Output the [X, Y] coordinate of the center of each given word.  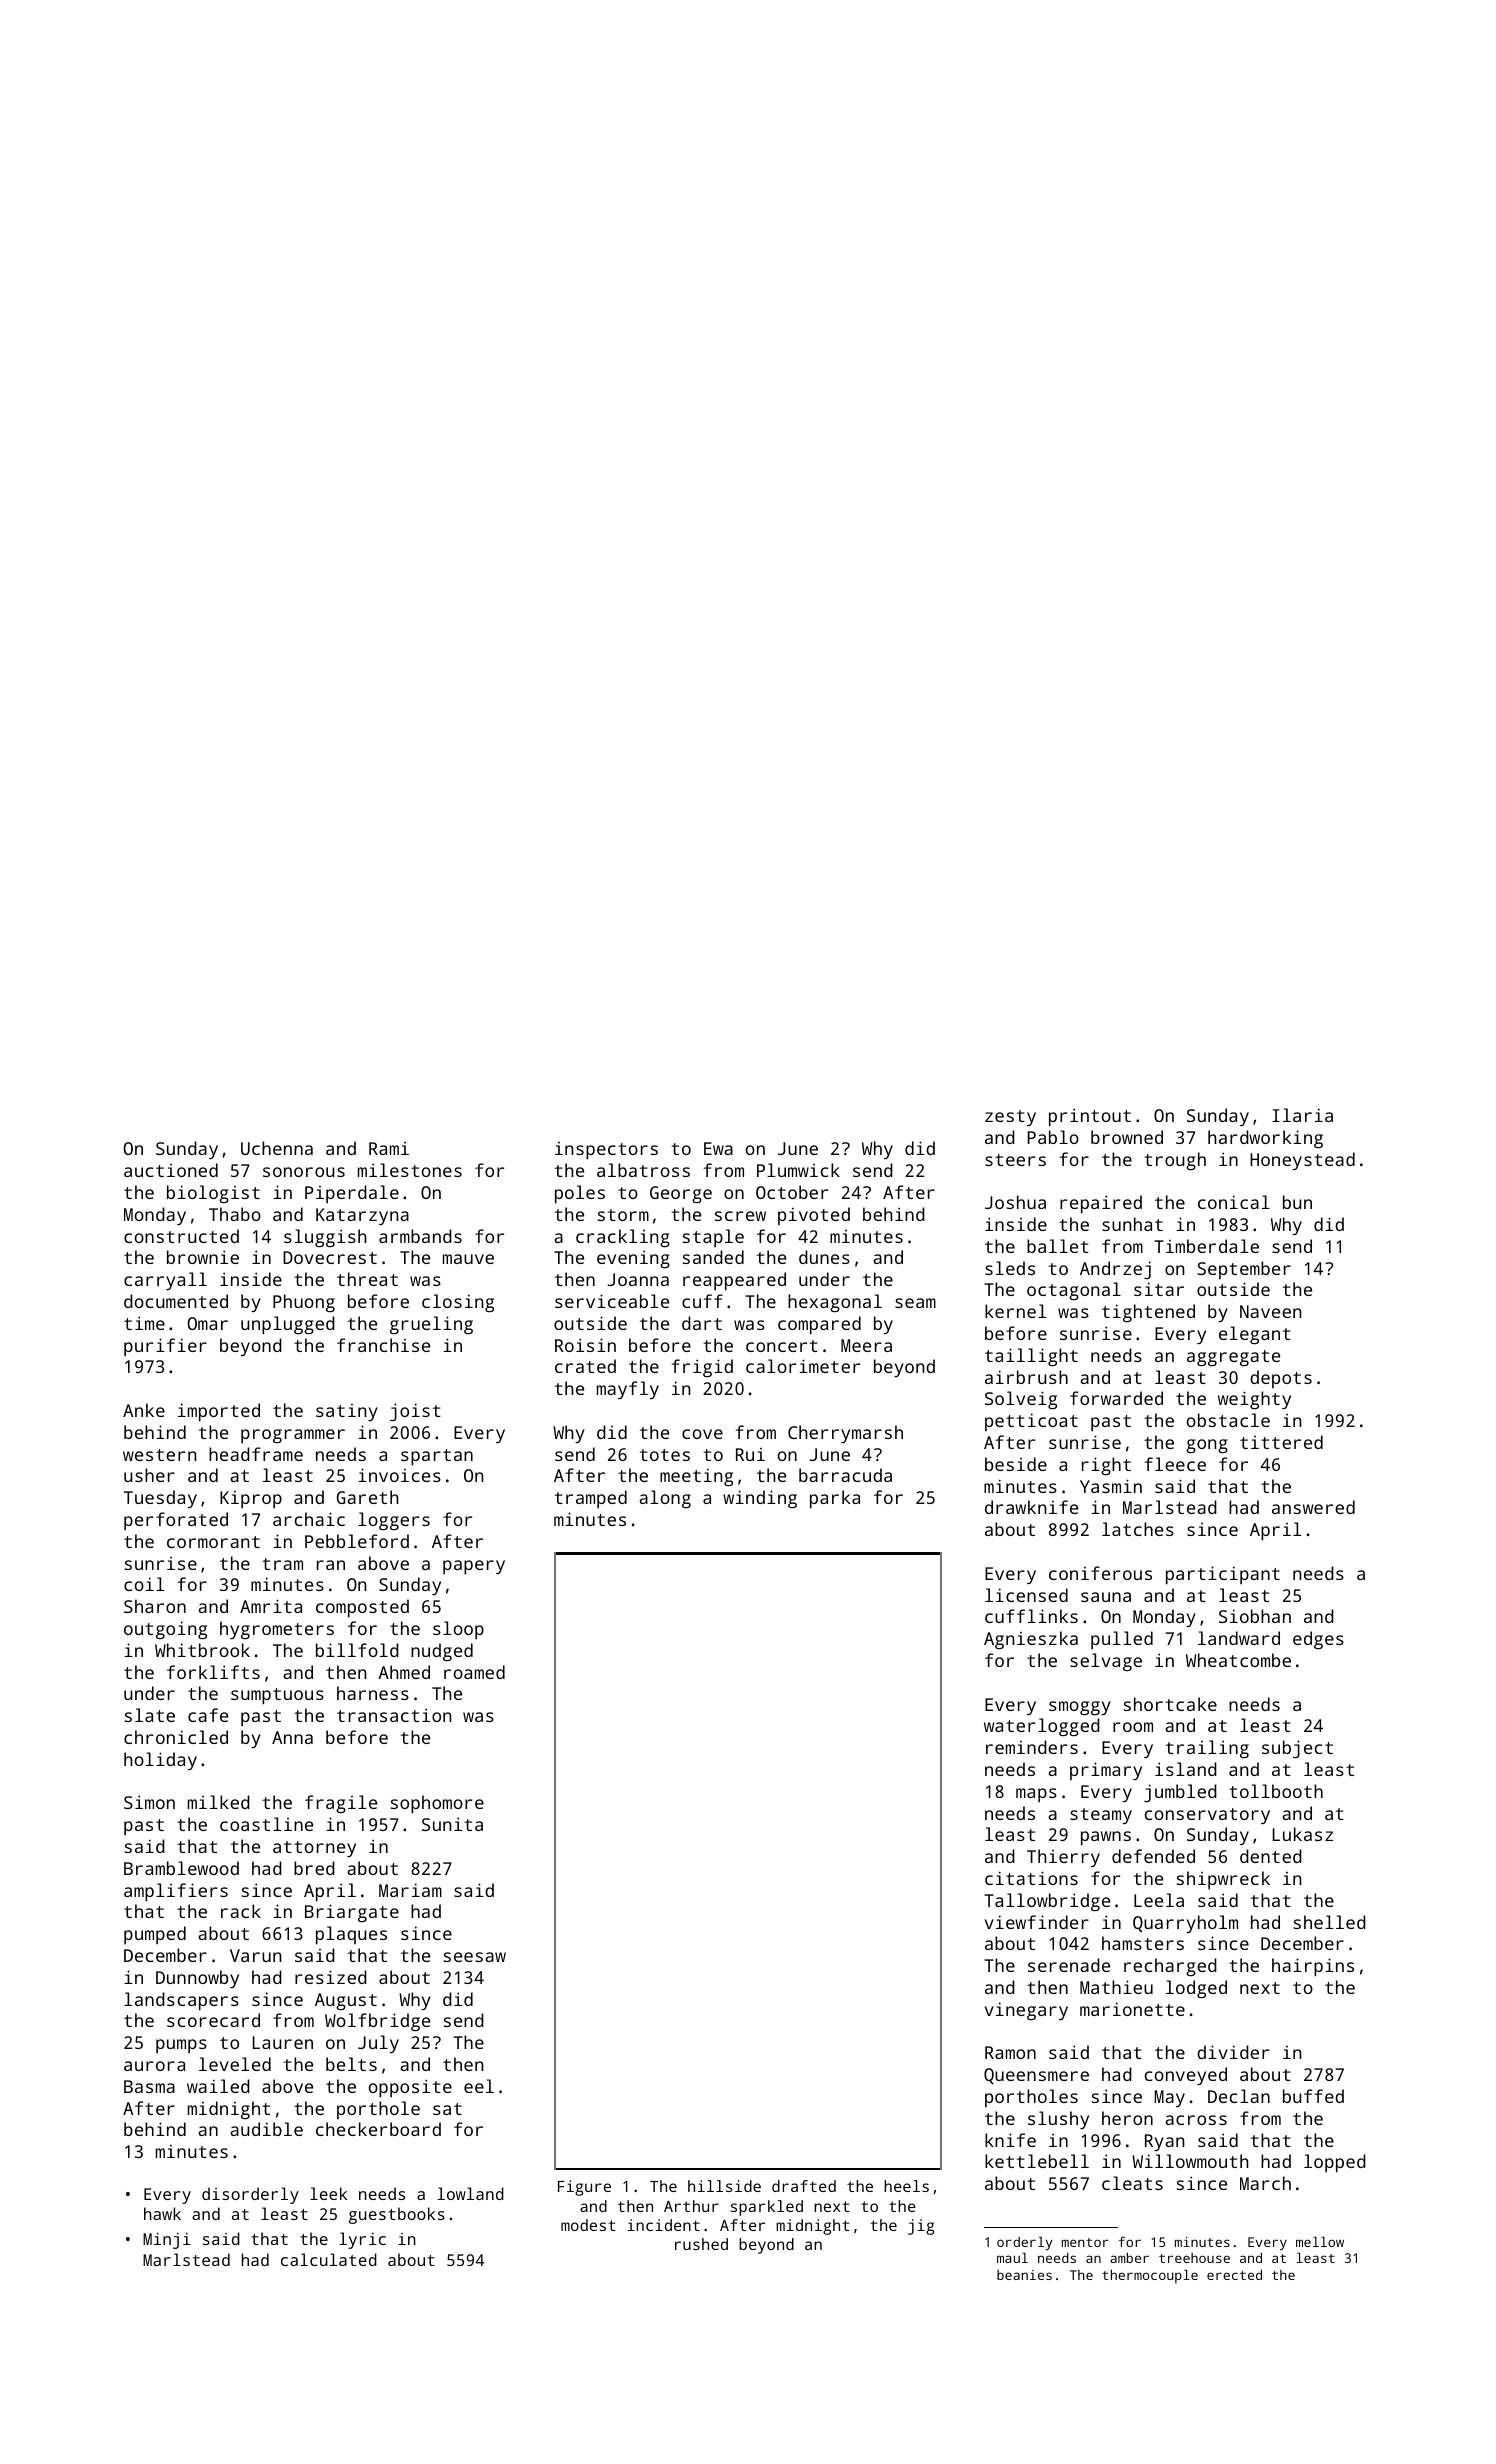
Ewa [718, 1148]
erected [1234, 2275]
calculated [329, 2259]
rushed [701, 2244]
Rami [389, 1148]
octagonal [1074, 1291]
